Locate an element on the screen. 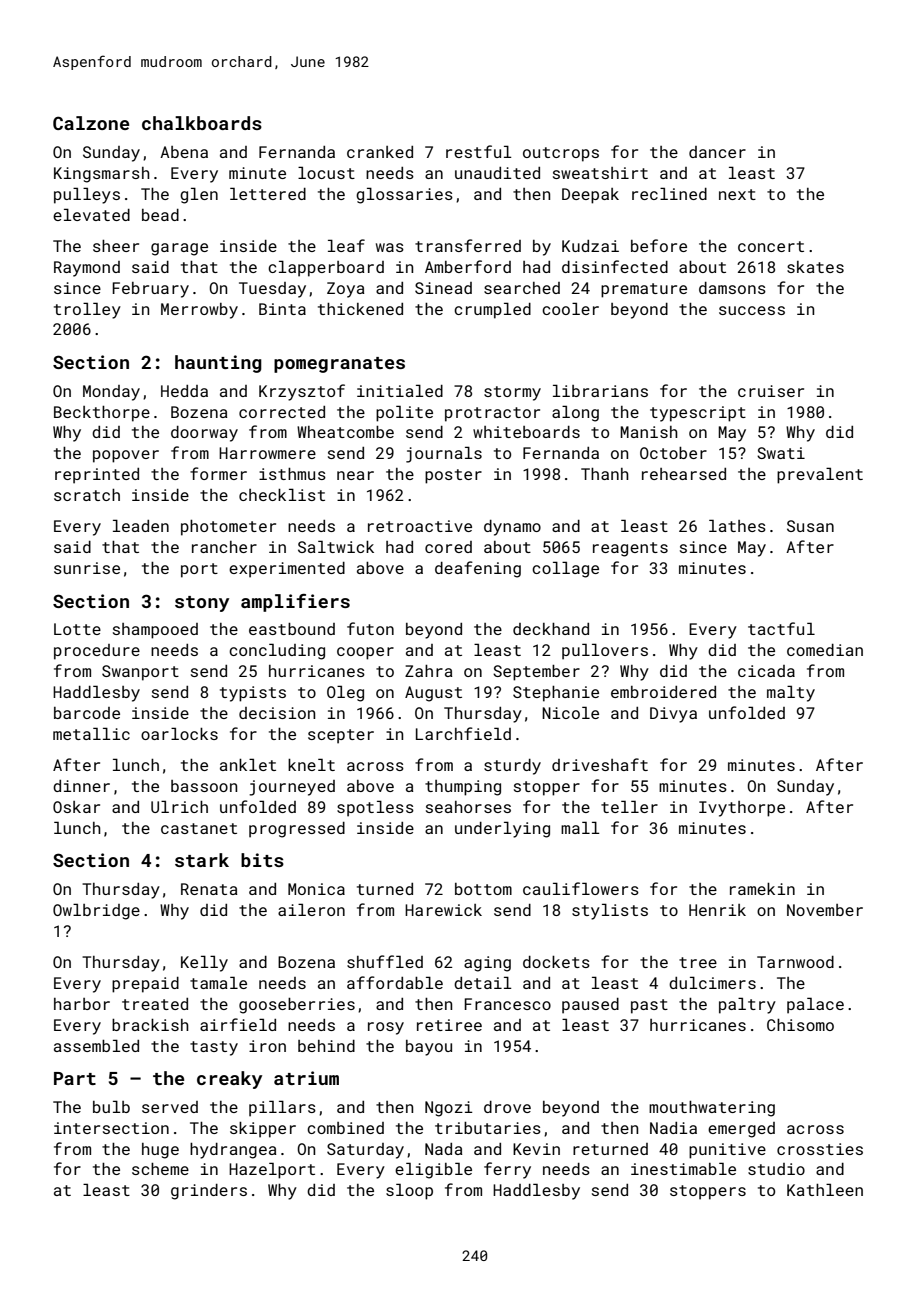  poster is located at coordinates (453, 476).
